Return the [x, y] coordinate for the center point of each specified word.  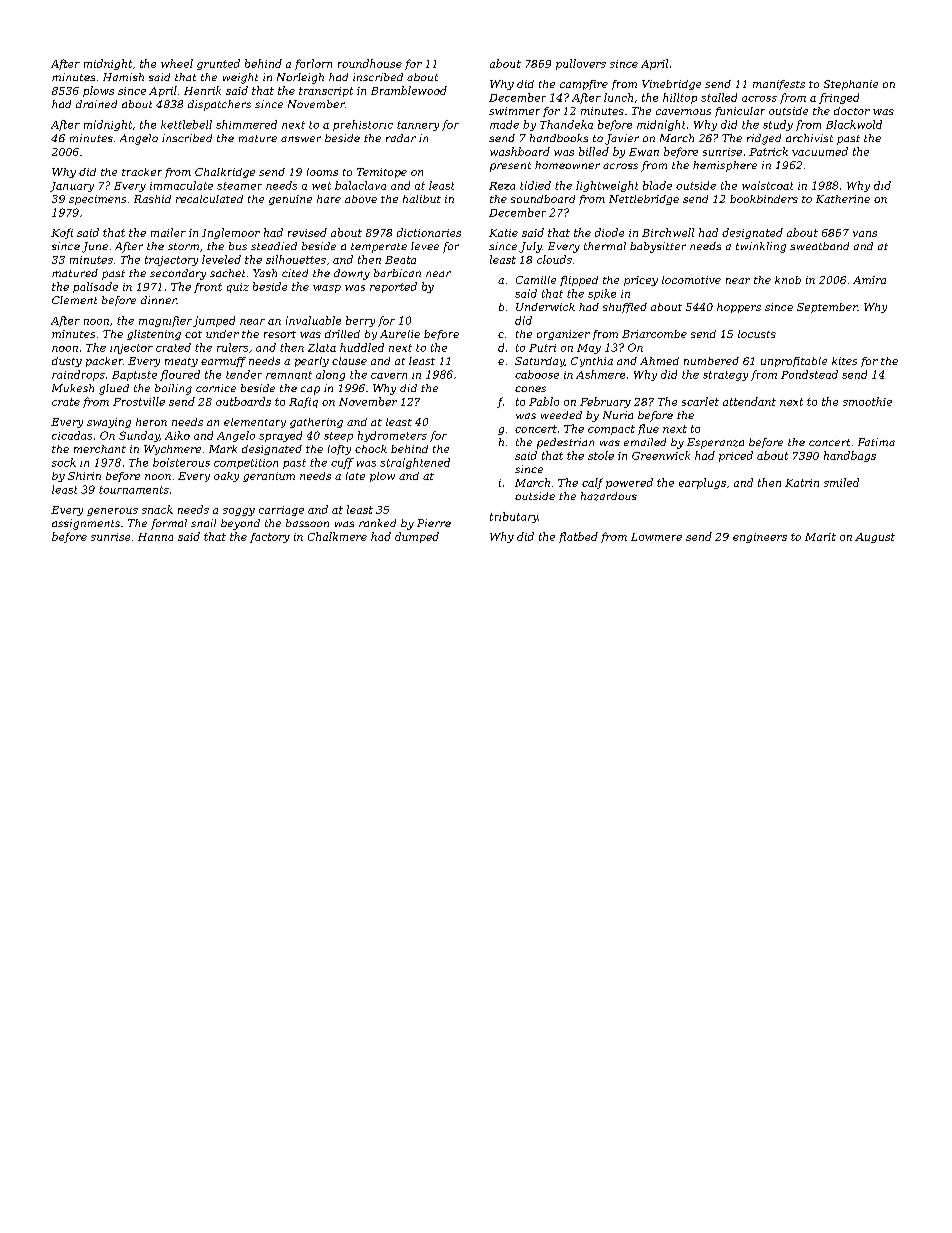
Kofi [62, 233]
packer [104, 362]
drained [96, 104]
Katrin [802, 483]
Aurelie [400, 334]
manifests [779, 85]
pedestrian [565, 443]
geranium [269, 477]
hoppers [739, 308]
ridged [764, 139]
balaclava [360, 185]
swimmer [514, 111]
